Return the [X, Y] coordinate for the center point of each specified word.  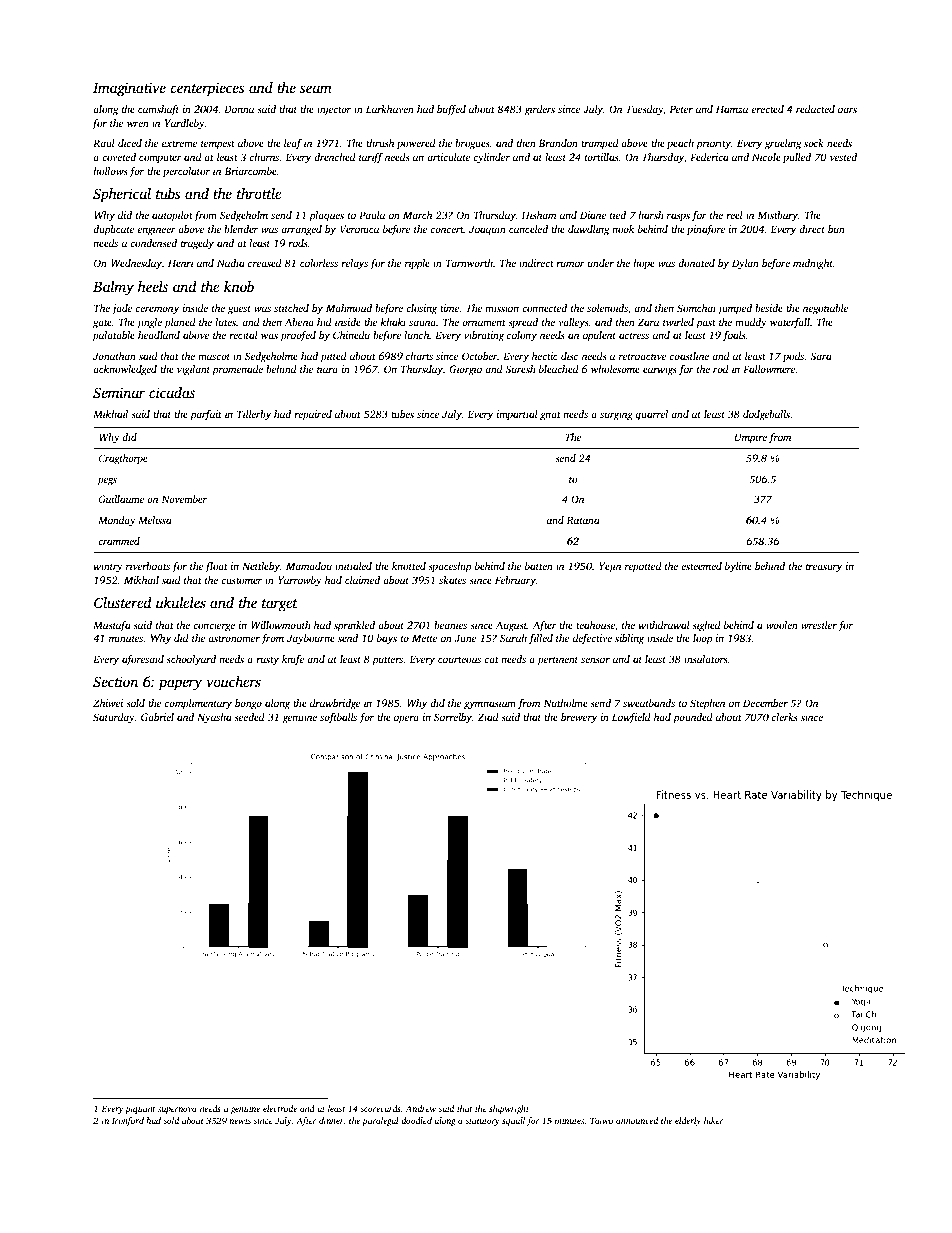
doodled [416, 1120]
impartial [517, 415]
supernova [177, 1110]
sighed [706, 626]
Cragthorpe [123, 459]
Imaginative [129, 89]
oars [847, 110]
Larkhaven [390, 109]
